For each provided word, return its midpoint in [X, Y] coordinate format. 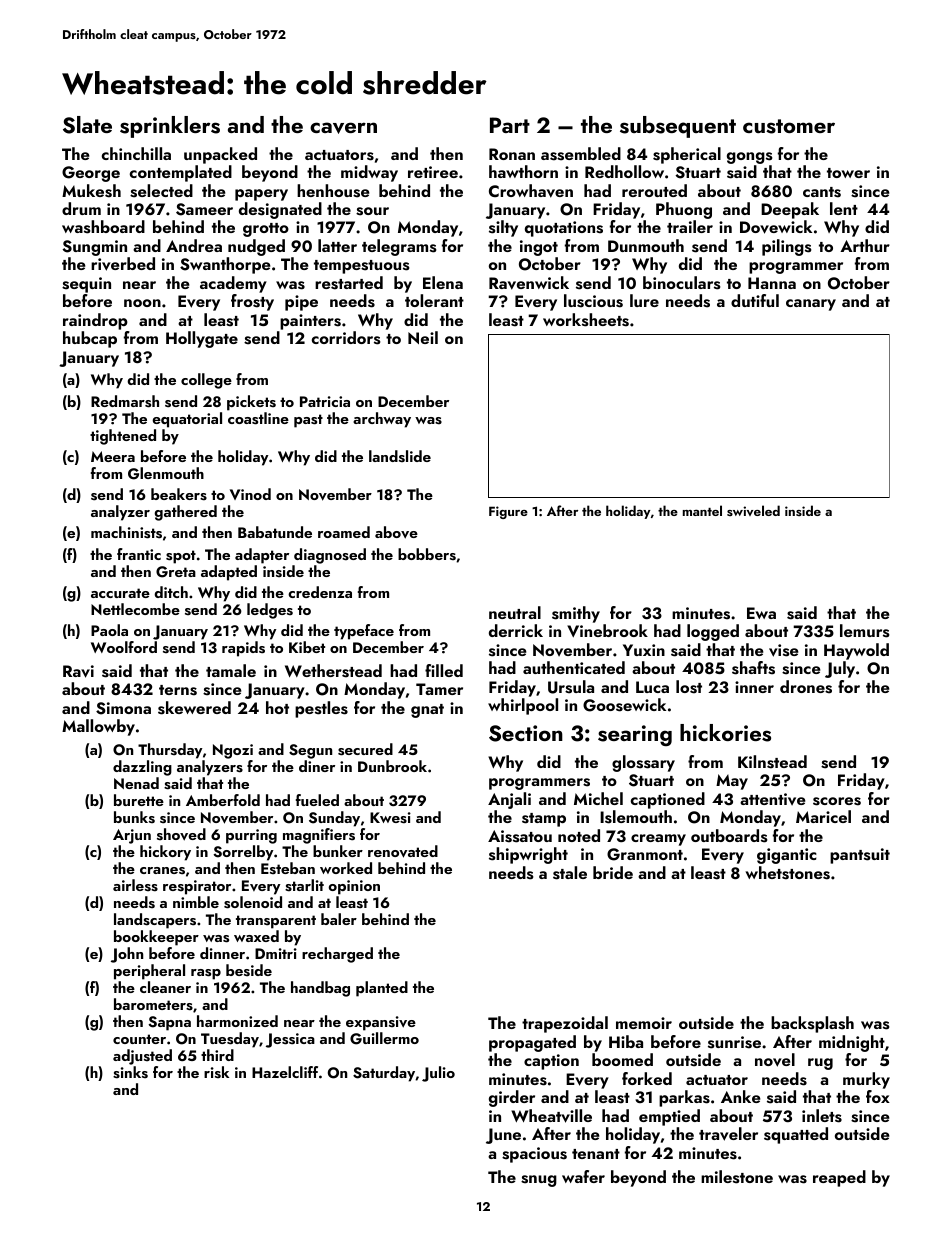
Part [510, 125]
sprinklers [170, 127]
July [840, 669]
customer [789, 126]
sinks [130, 1072]
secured [365, 749]
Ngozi [233, 751]
